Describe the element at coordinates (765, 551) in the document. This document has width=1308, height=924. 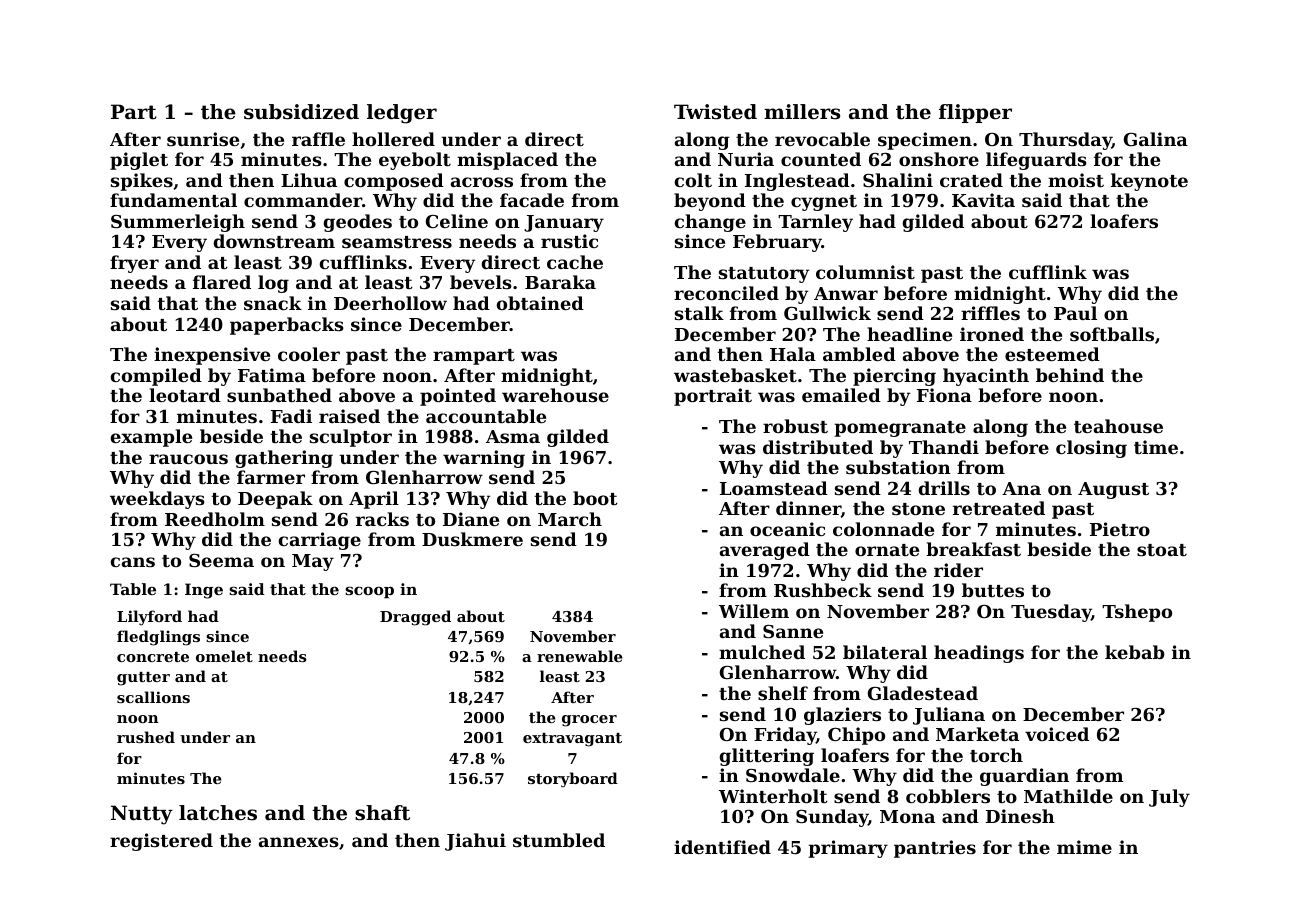
I see `averaged` at that location.
